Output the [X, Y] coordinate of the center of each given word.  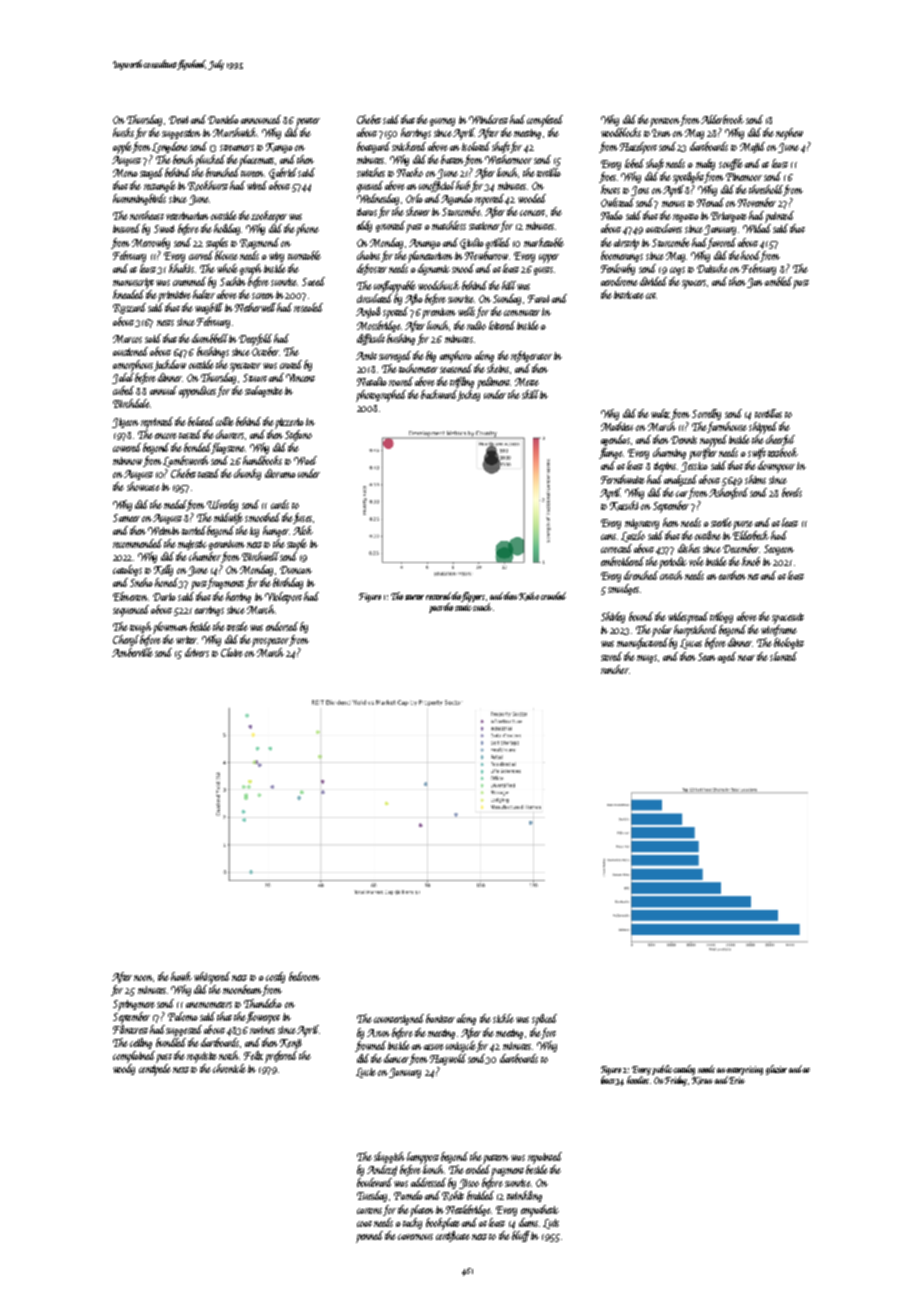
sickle [503, 1018]
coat [364, 1224]
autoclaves [664, 228]
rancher [615, 669]
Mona [125, 173]
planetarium [430, 257]
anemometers [209, 1005]
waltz [660, 413]
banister [440, 1018]
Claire [232, 652]
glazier [776, 1070]
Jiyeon [125, 423]
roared [401, 381]
